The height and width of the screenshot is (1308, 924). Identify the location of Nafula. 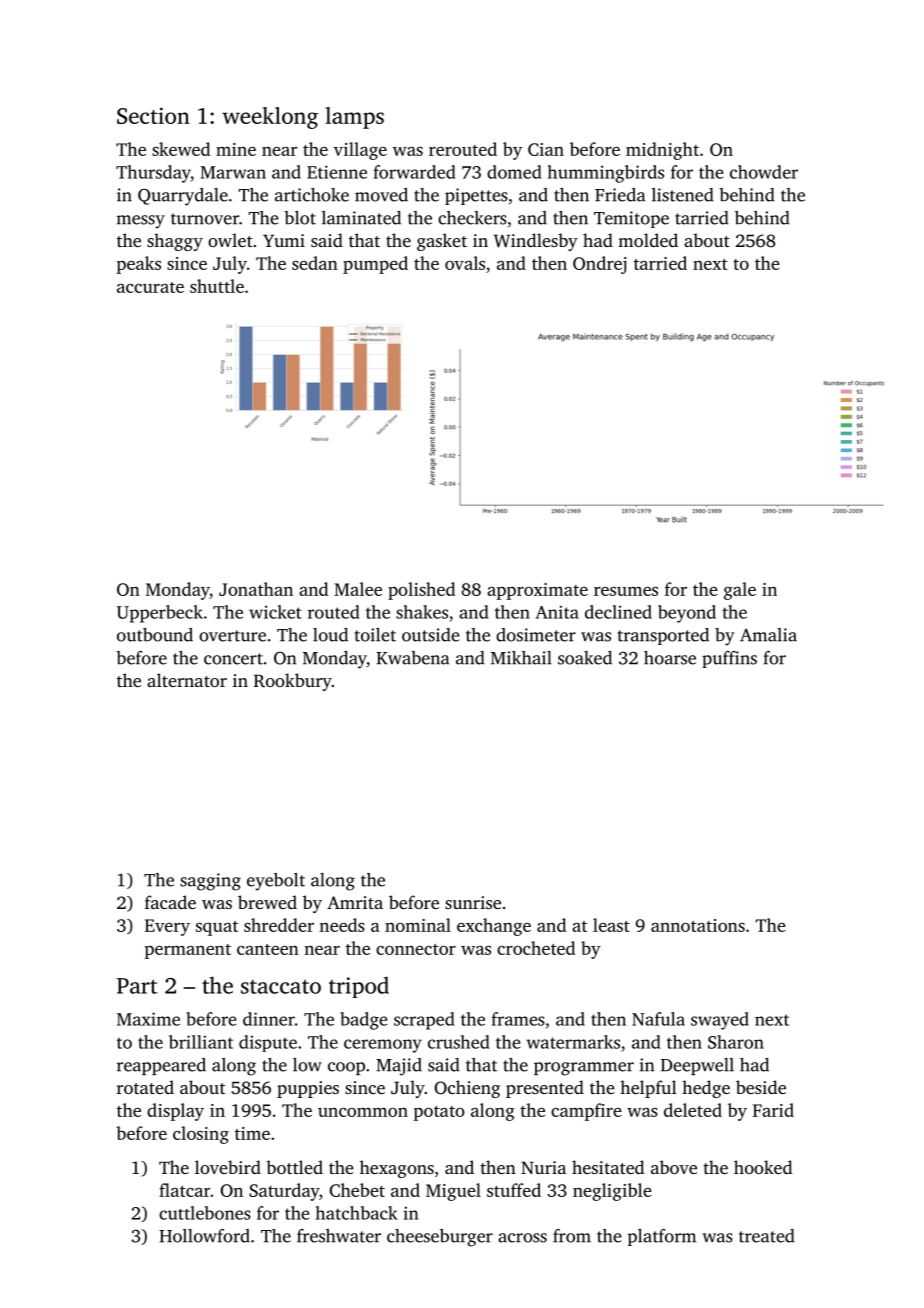
(658, 1019).
